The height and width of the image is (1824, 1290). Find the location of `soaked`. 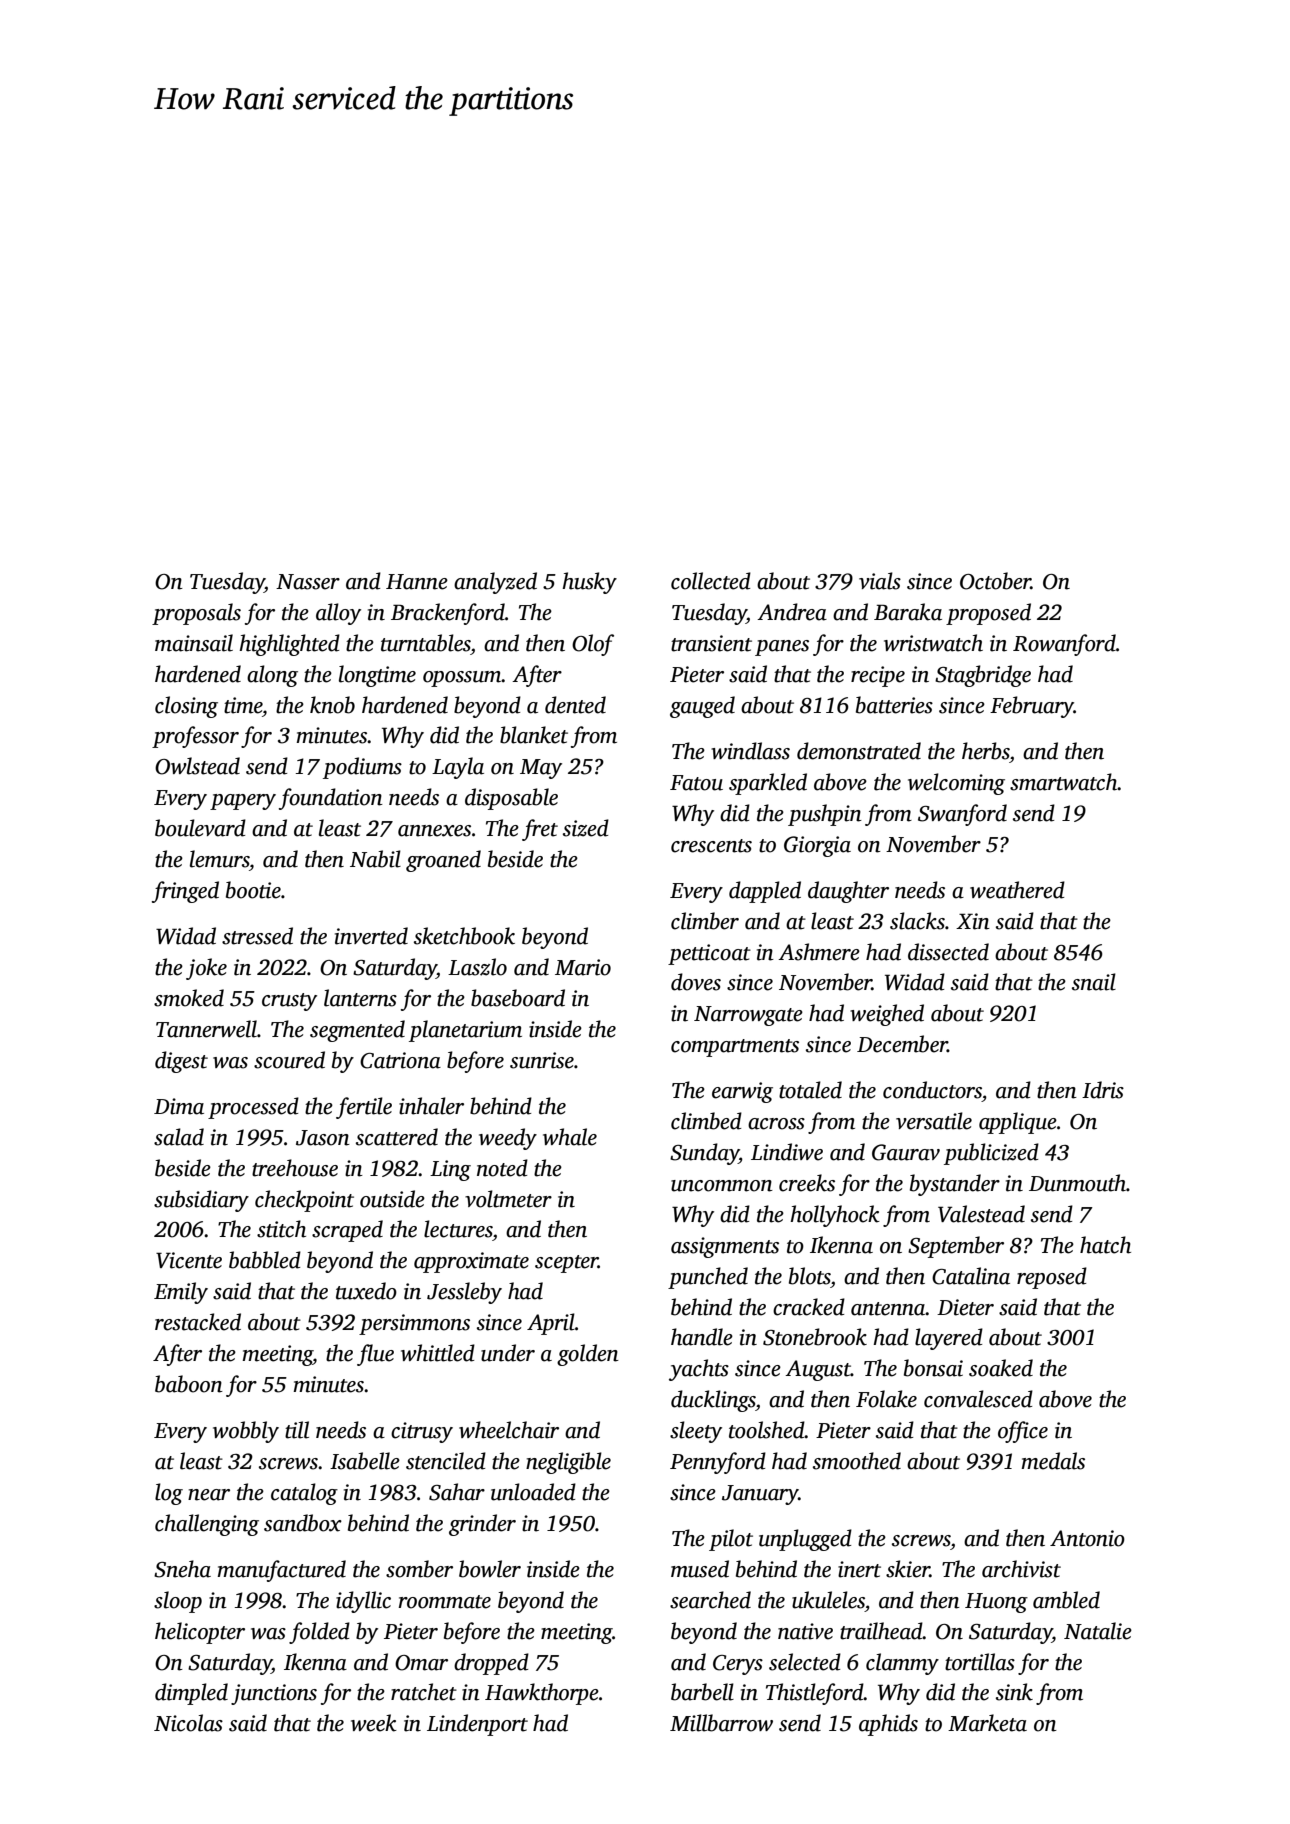

soaked is located at coordinates (1001, 1368).
